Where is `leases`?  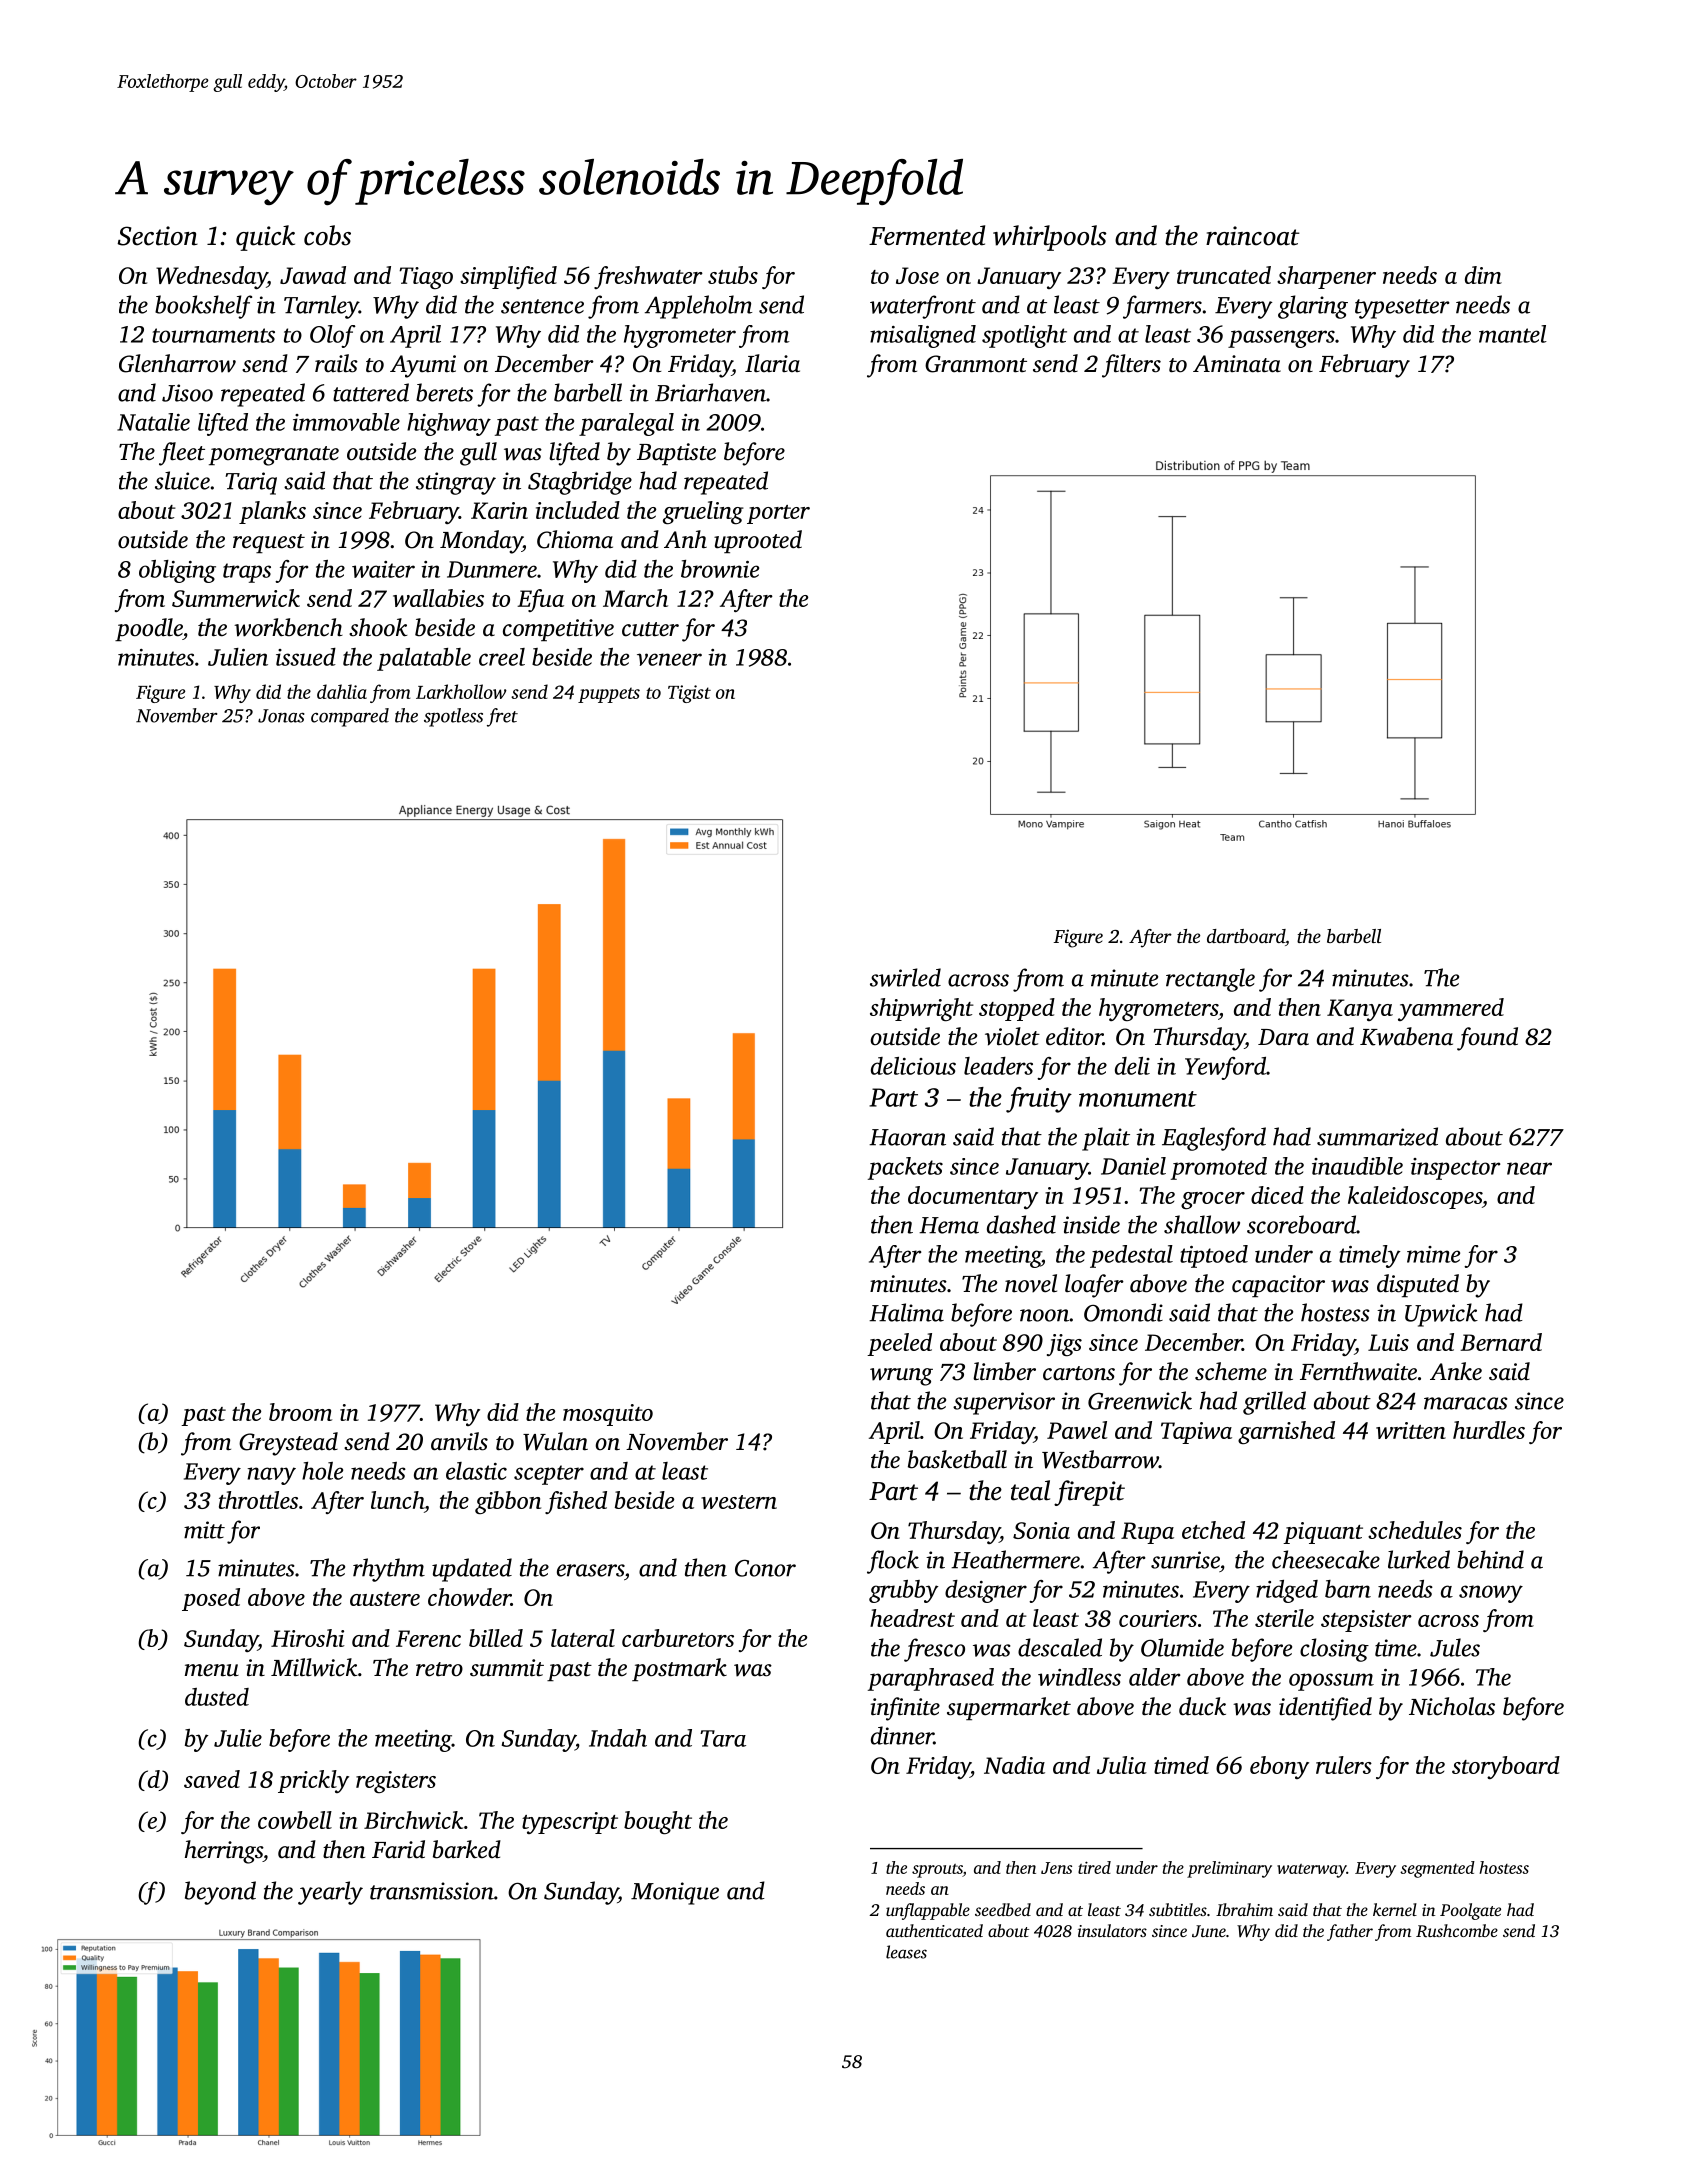 leases is located at coordinates (906, 1952).
